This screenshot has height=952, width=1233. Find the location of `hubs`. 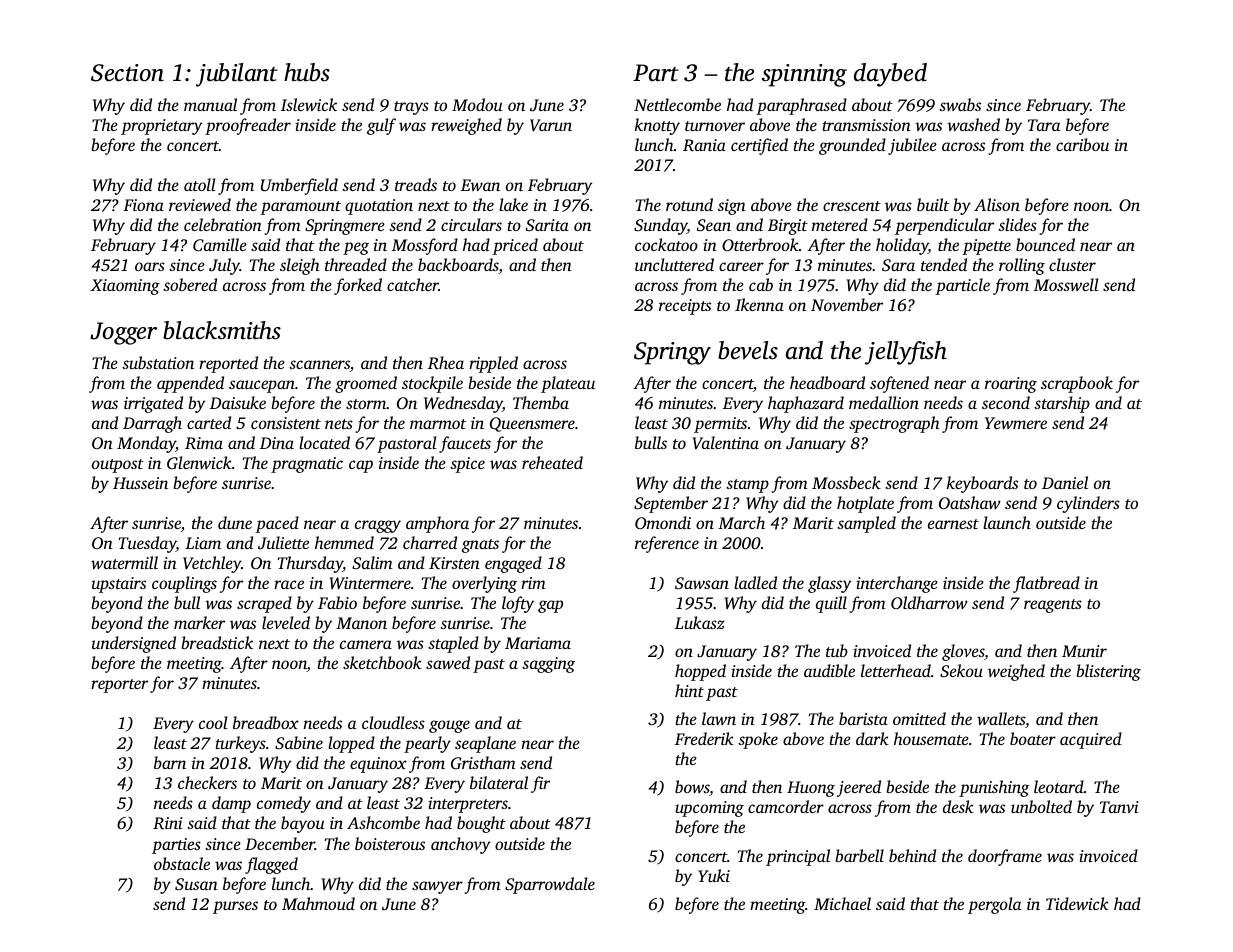

hubs is located at coordinates (307, 72).
